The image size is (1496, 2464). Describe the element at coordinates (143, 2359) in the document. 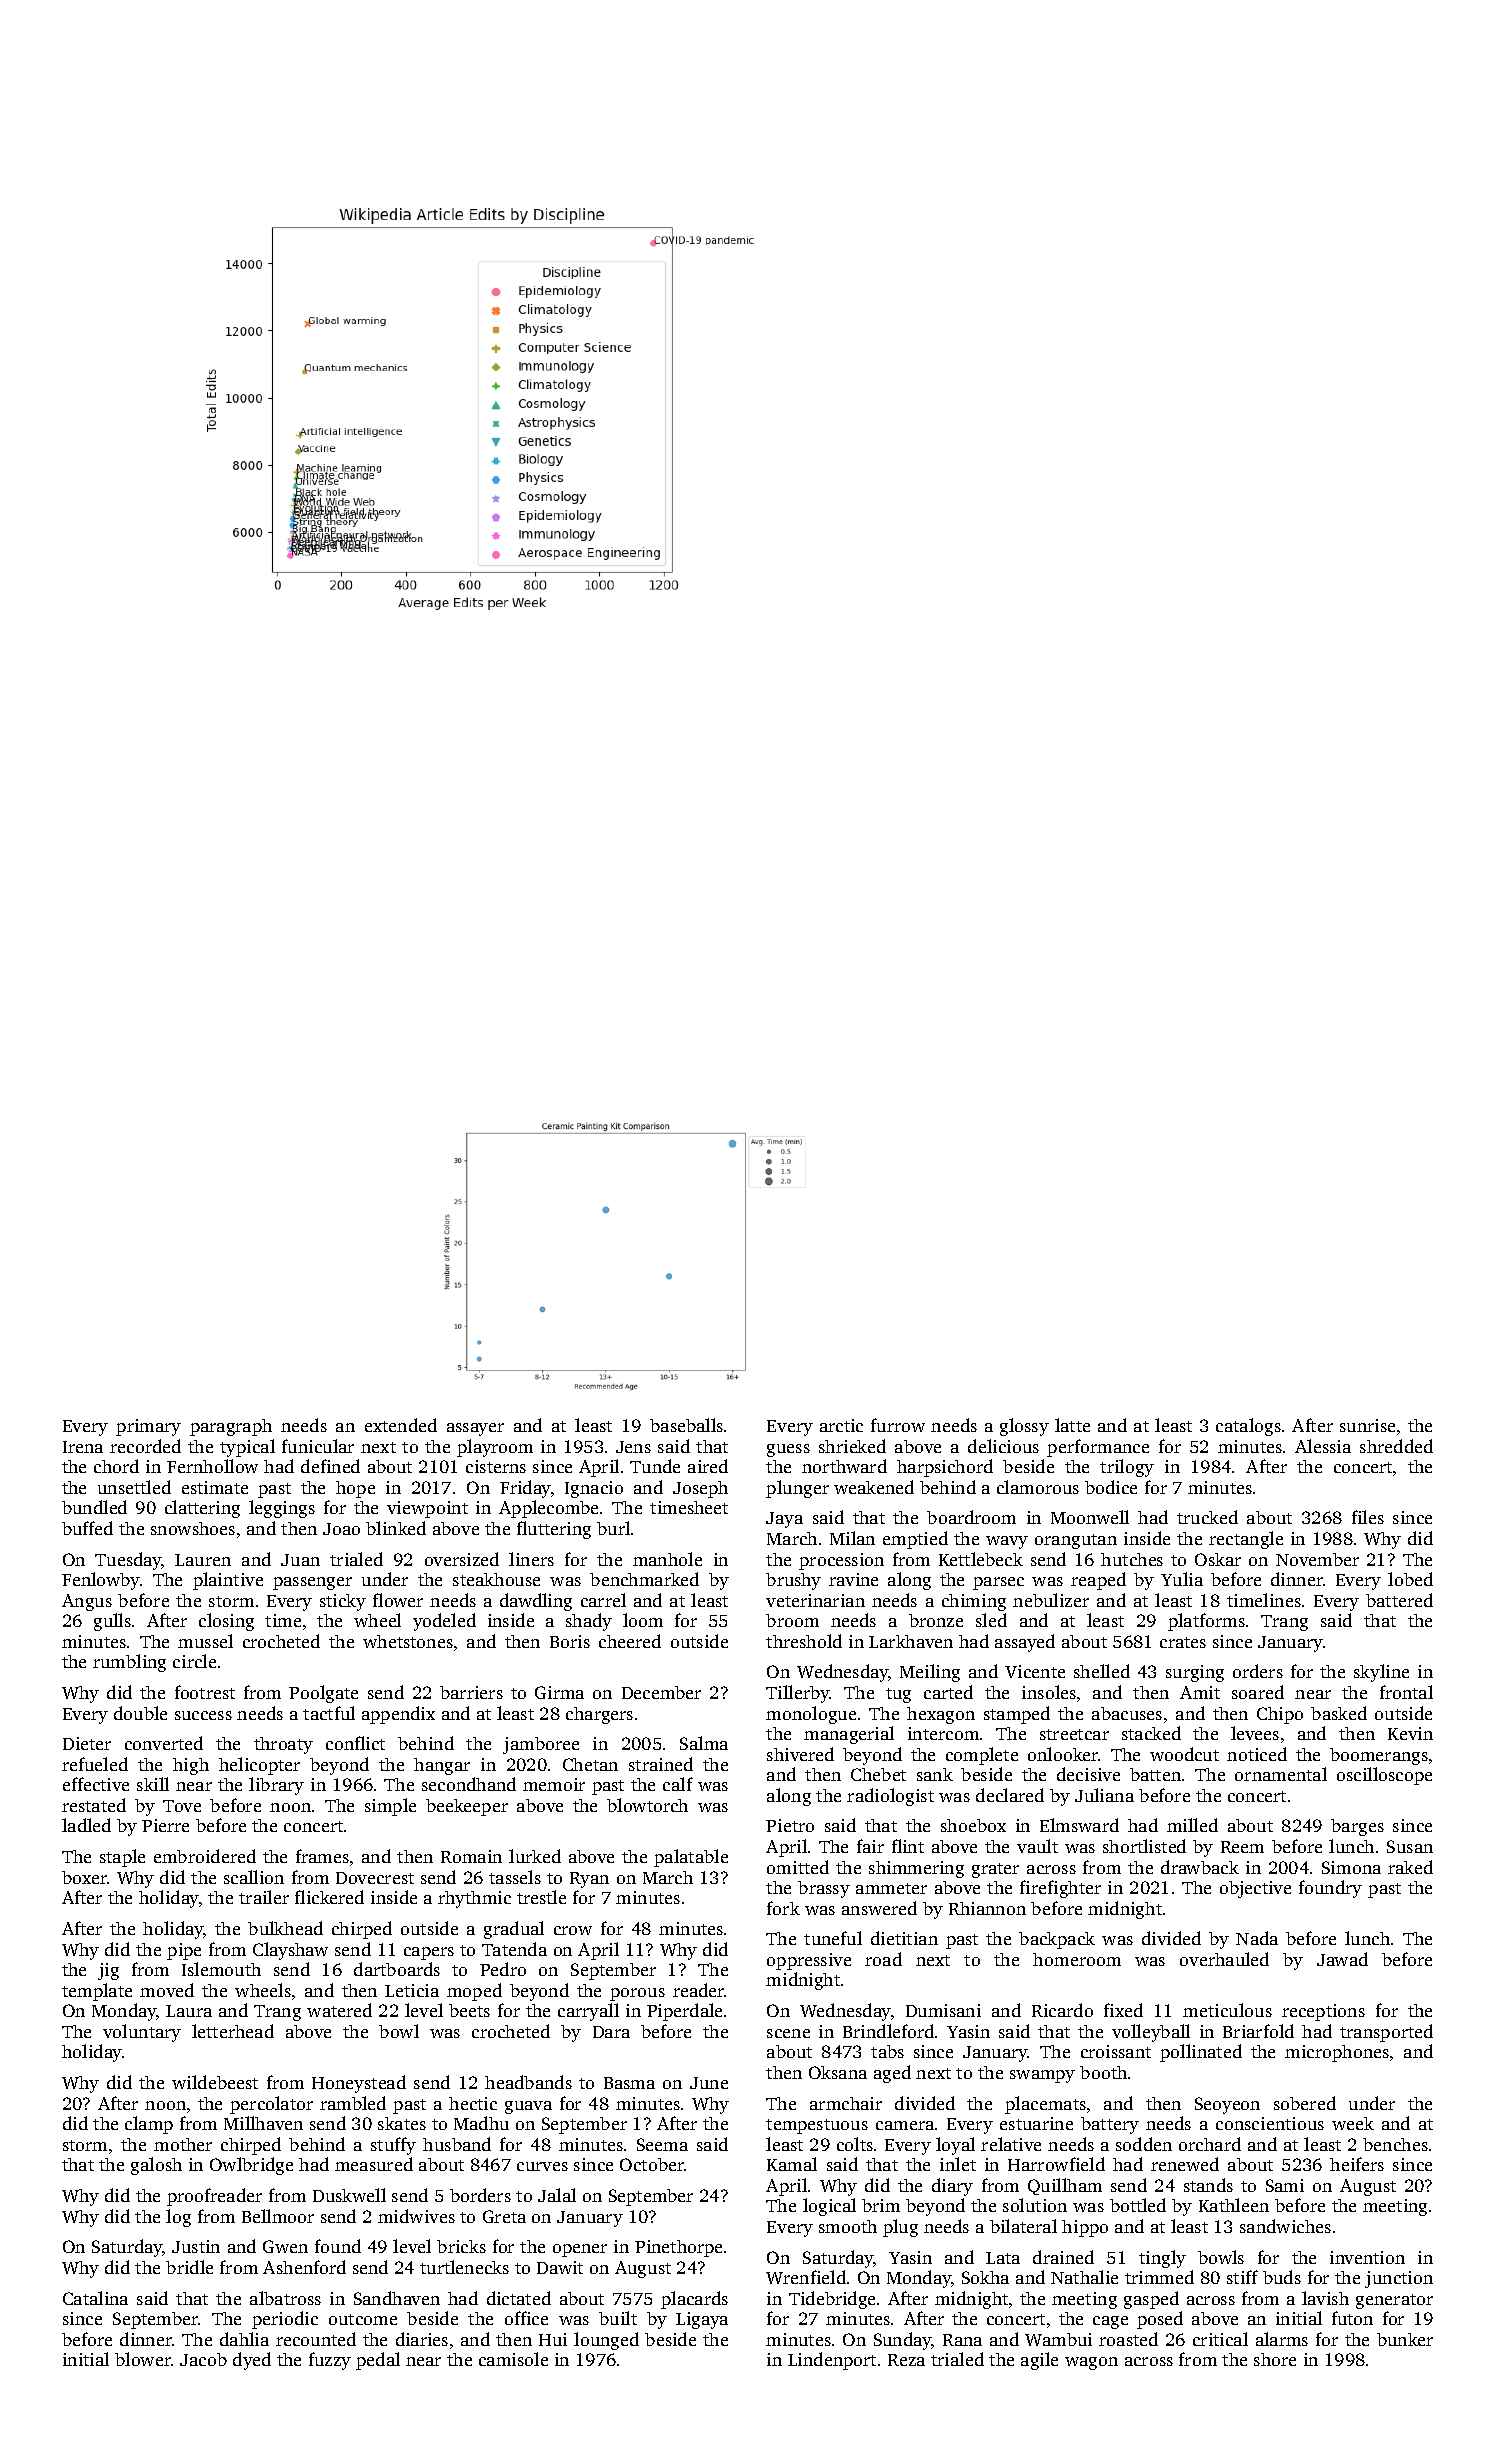

I see `blower` at that location.
